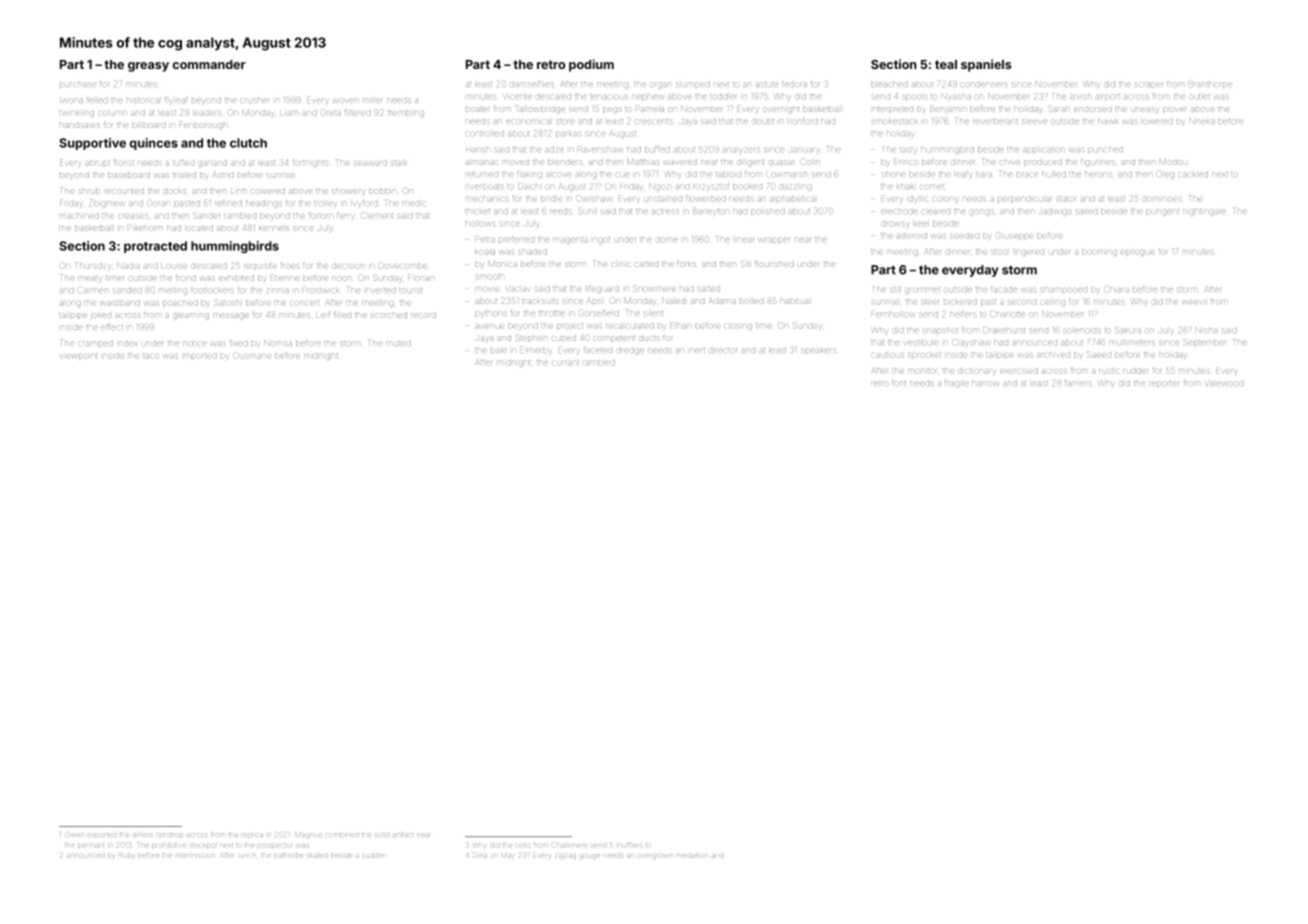  I want to click on podium, so click(591, 65).
